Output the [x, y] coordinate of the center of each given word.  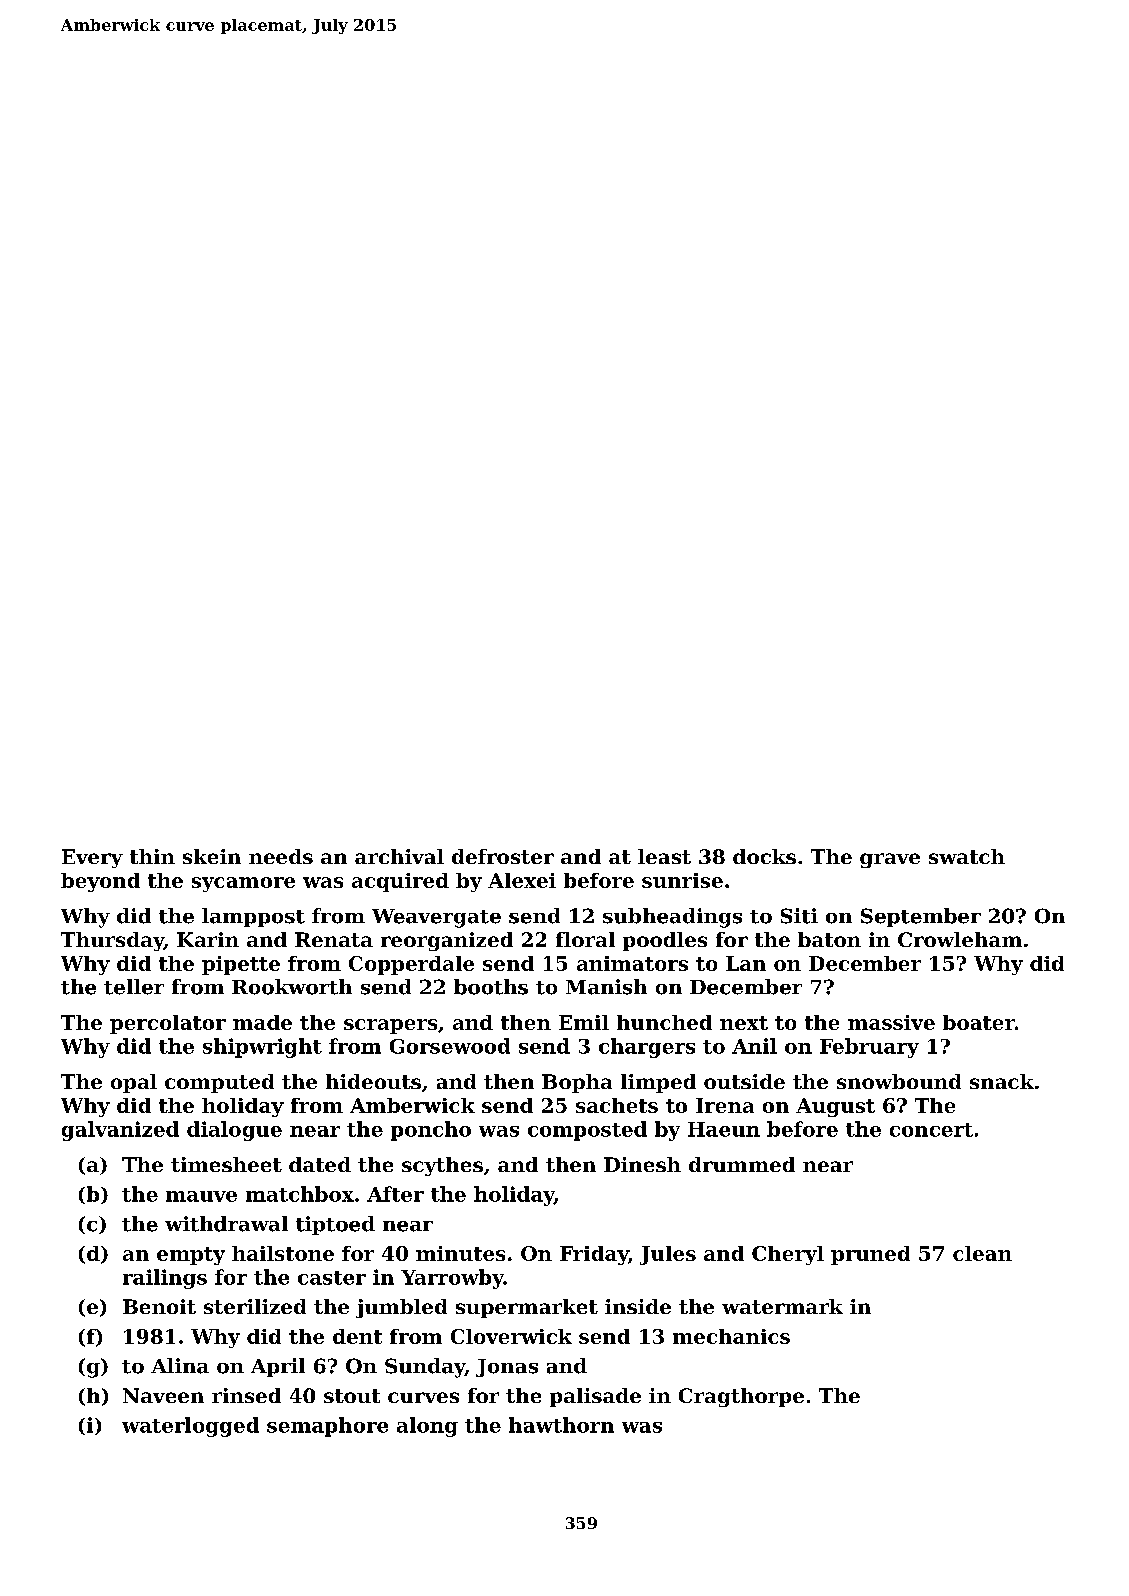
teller [134, 987]
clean [982, 1253]
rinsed [246, 1395]
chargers [647, 1048]
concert [931, 1130]
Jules [668, 1255]
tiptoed [335, 1225]
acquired [400, 882]
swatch [967, 856]
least [664, 856]
